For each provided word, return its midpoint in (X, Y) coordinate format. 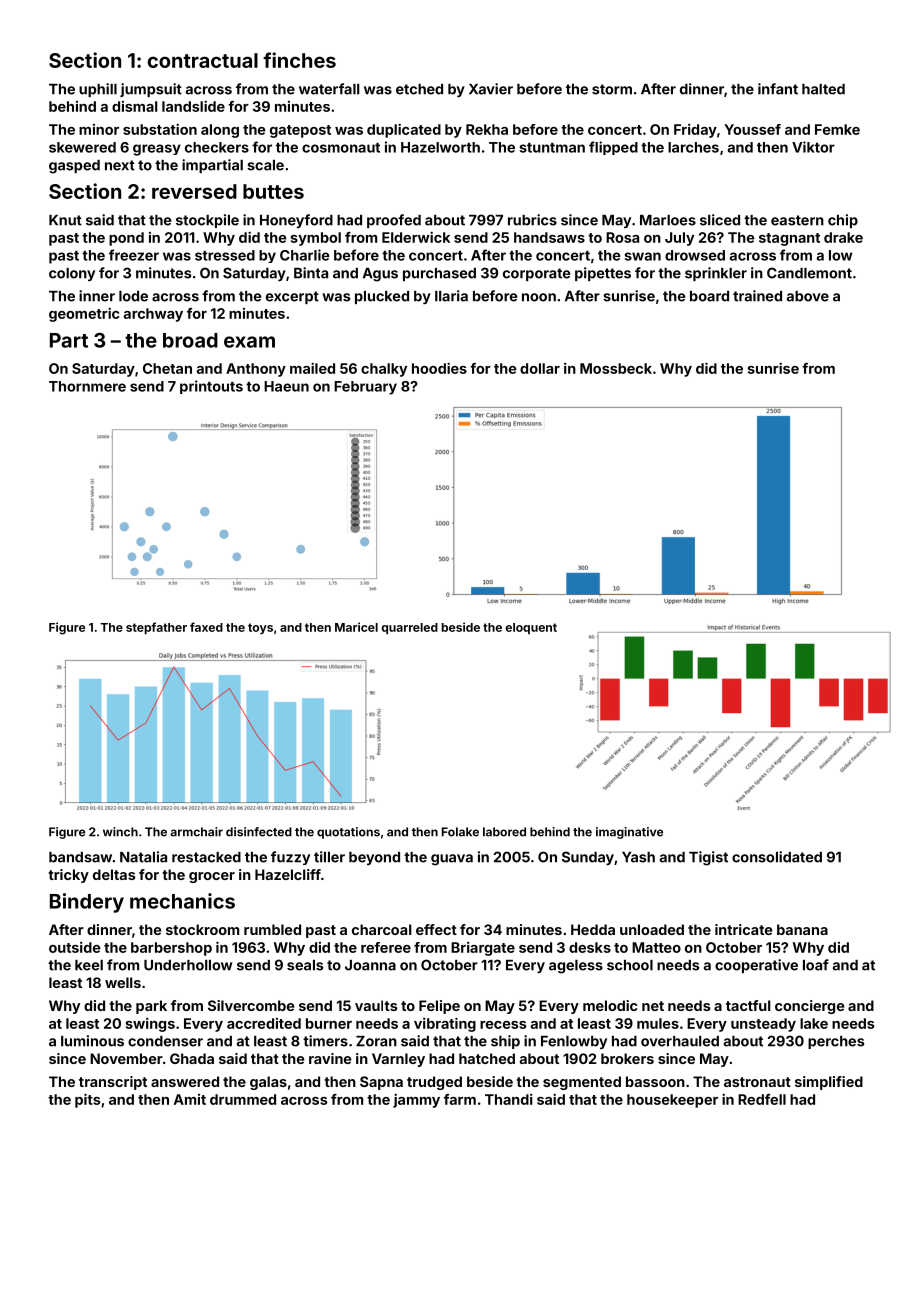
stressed (225, 255)
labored (504, 832)
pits (87, 1101)
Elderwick (416, 237)
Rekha (487, 129)
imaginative (629, 833)
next (120, 165)
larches (693, 147)
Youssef (752, 129)
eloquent (531, 628)
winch (120, 832)
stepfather (156, 628)
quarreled (409, 628)
